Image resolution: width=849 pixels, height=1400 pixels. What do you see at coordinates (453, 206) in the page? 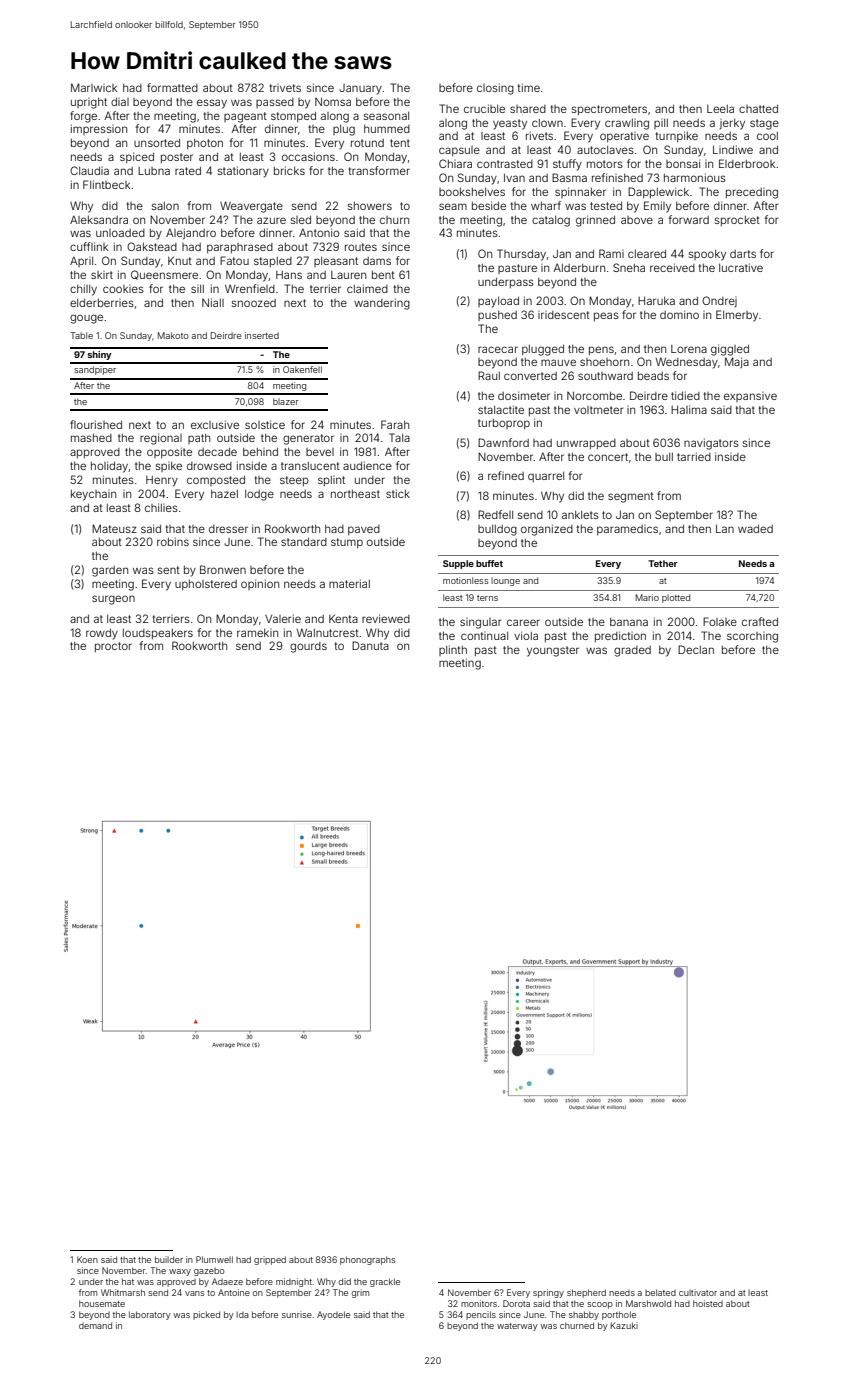
I see `seam` at bounding box center [453, 206].
